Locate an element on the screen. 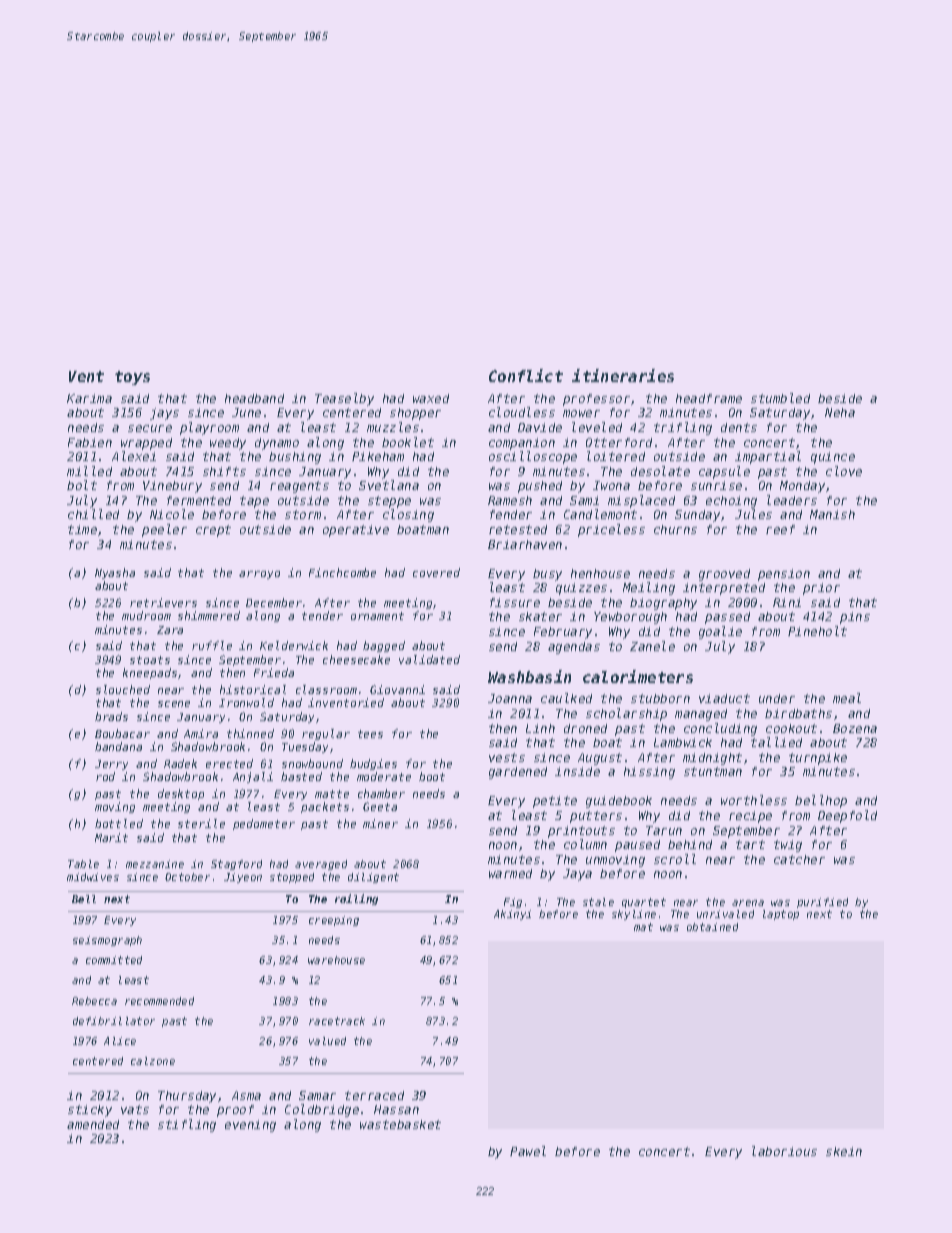 Image resolution: width=952 pixels, height=1233 pixels. Teaselby is located at coordinates (344, 399).
